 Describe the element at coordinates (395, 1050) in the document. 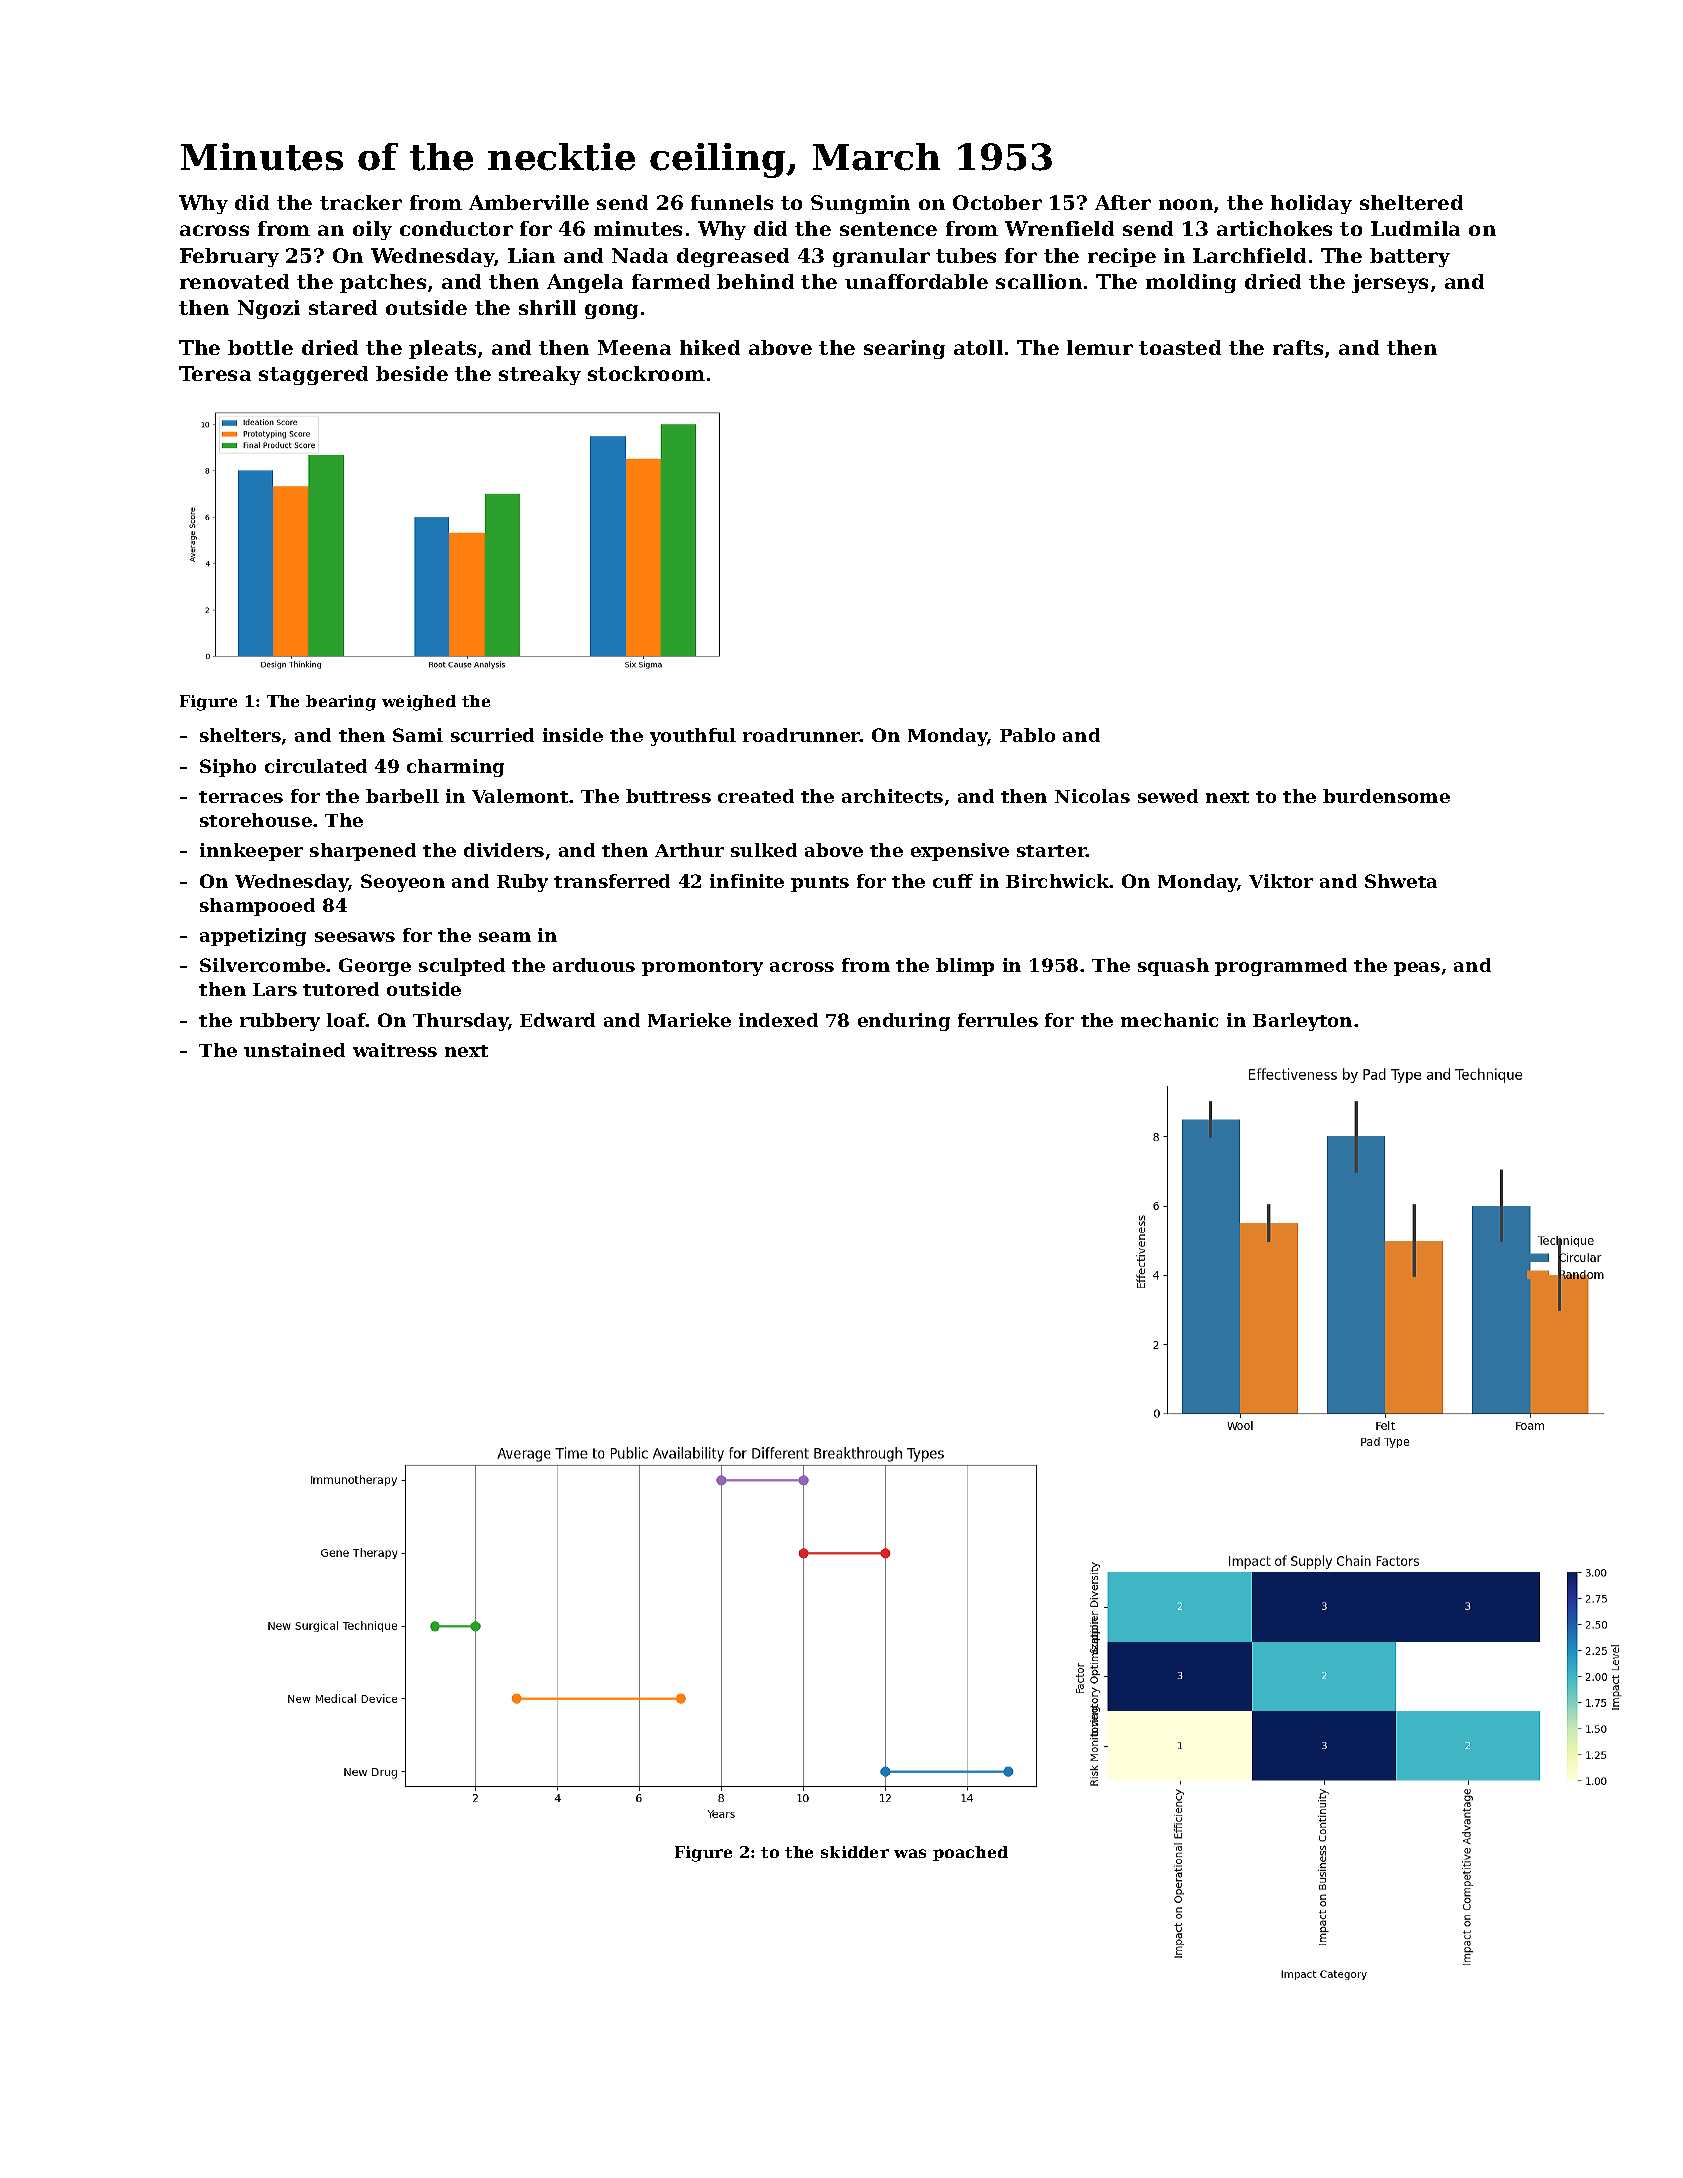

I see `waitress` at that location.
